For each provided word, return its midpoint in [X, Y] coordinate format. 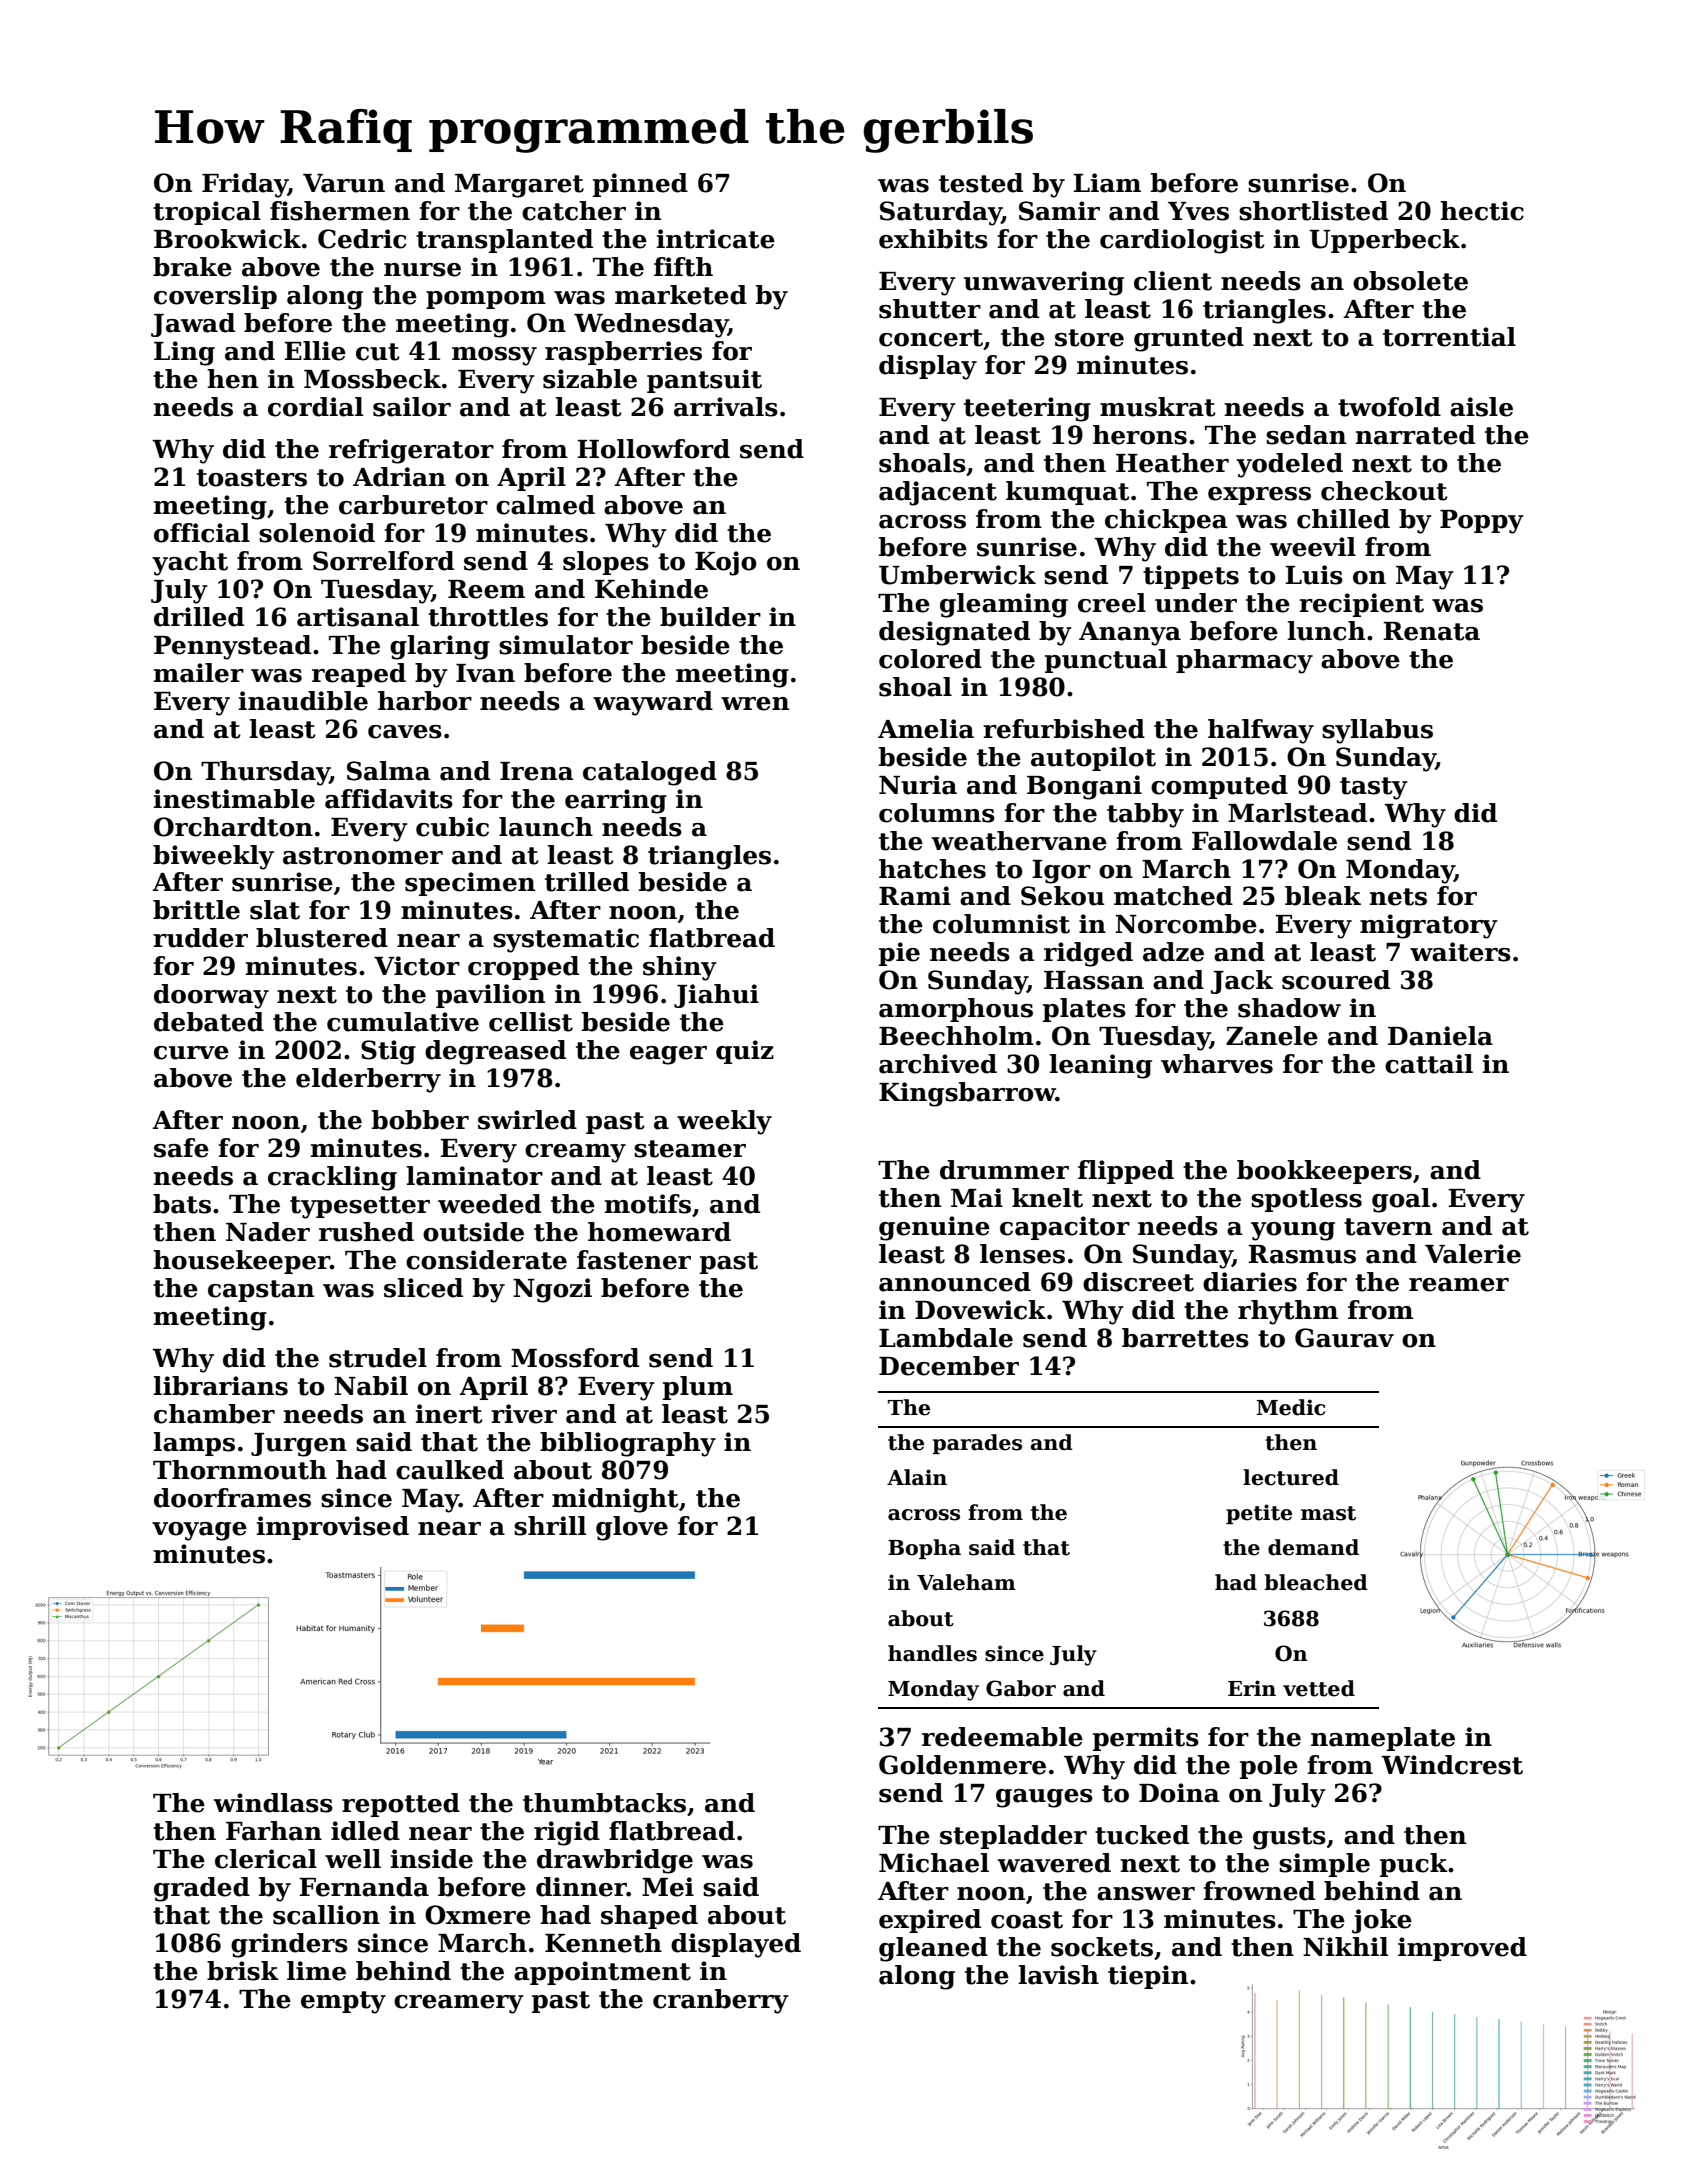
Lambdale [946, 1338]
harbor [425, 701]
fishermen [340, 211]
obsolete [1410, 281]
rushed [366, 1232]
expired [930, 1921]
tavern [1388, 1227]
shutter [930, 309]
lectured [1291, 1477]
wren [755, 704]
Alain [917, 1477]
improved [1462, 1949]
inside [431, 1859]
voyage [199, 1531]
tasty [1374, 788]
